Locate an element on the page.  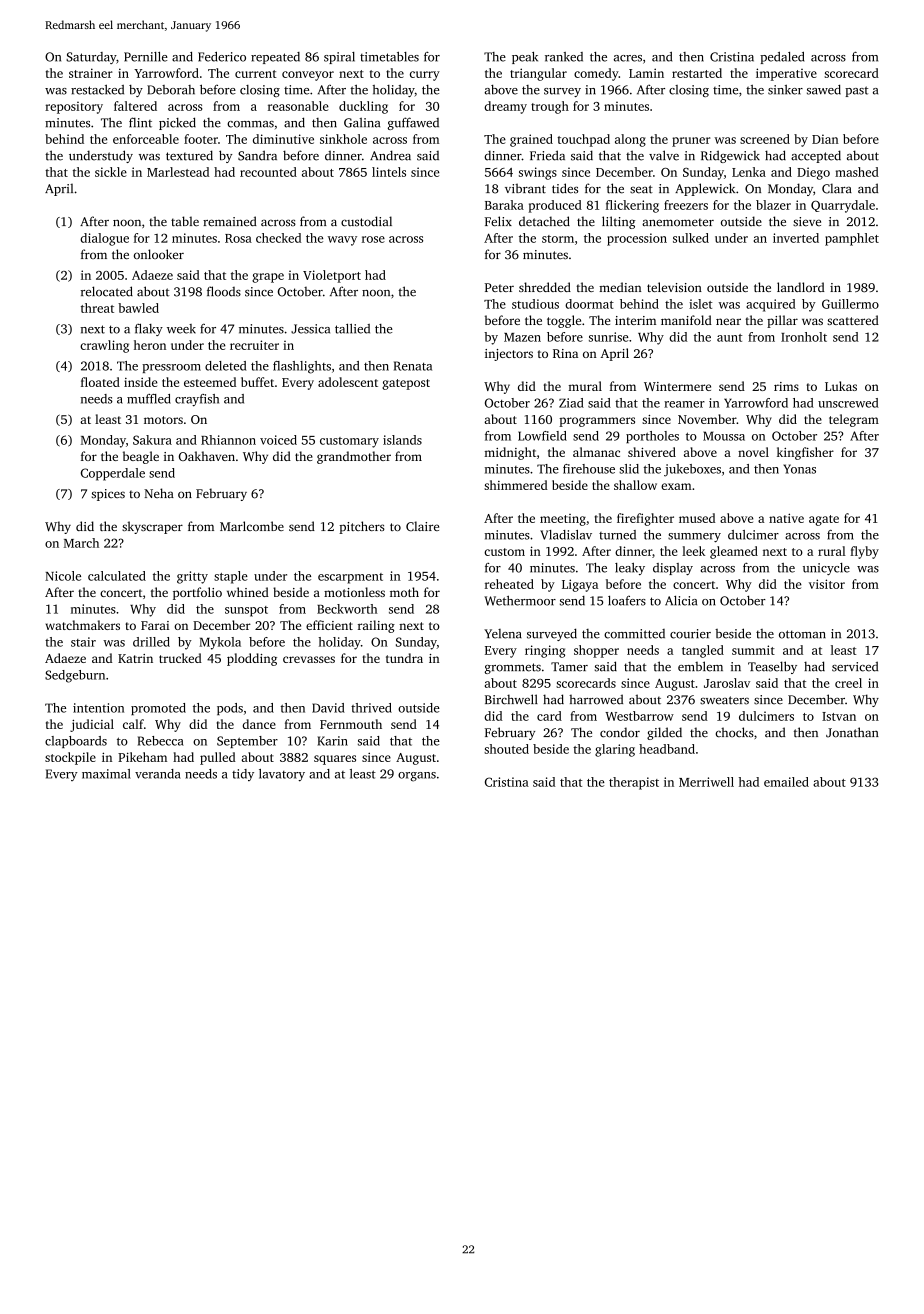
emailed is located at coordinates (786, 782).
